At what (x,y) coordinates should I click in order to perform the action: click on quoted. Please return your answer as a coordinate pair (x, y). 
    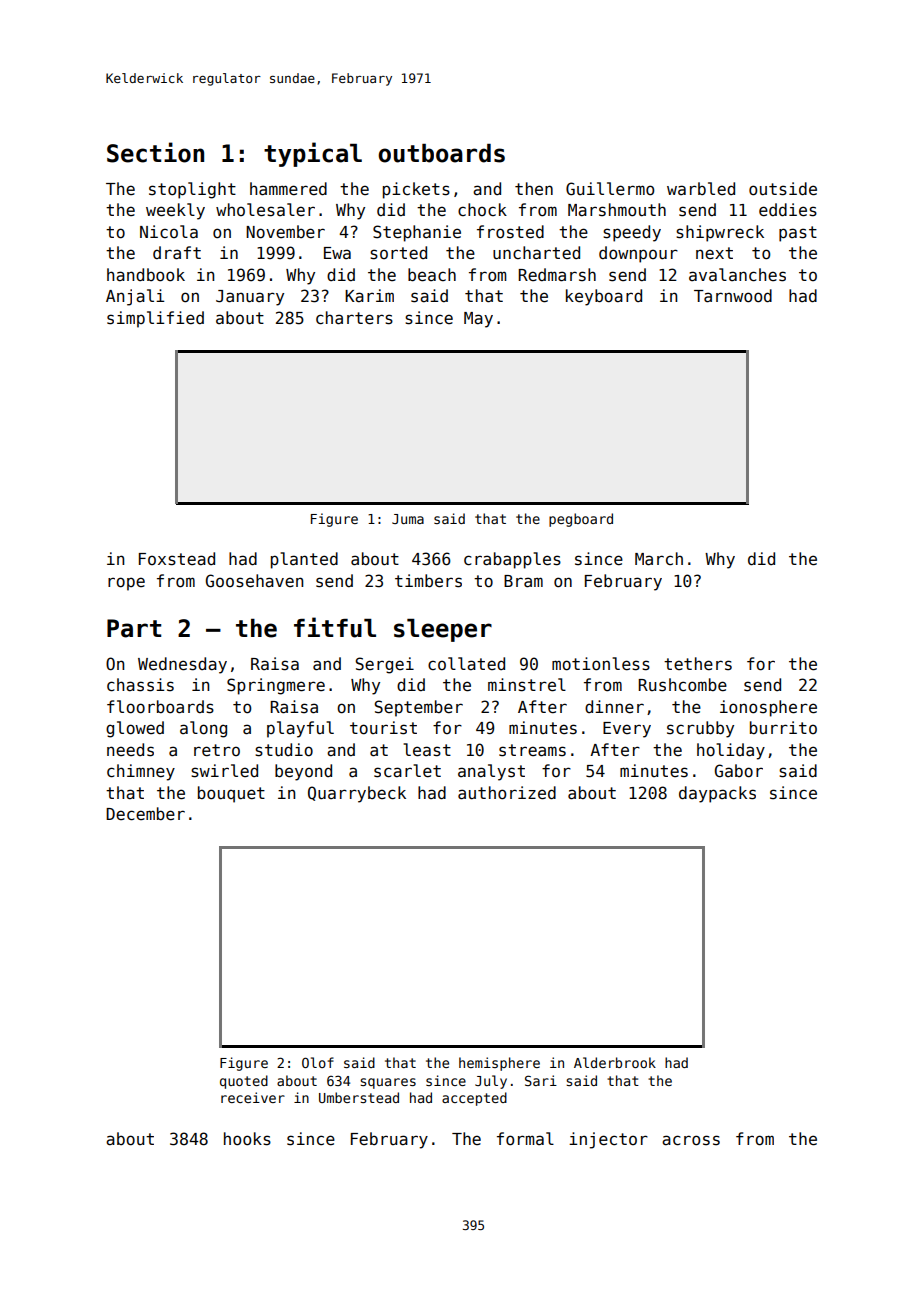
    Looking at the image, I should click on (244, 1082).
